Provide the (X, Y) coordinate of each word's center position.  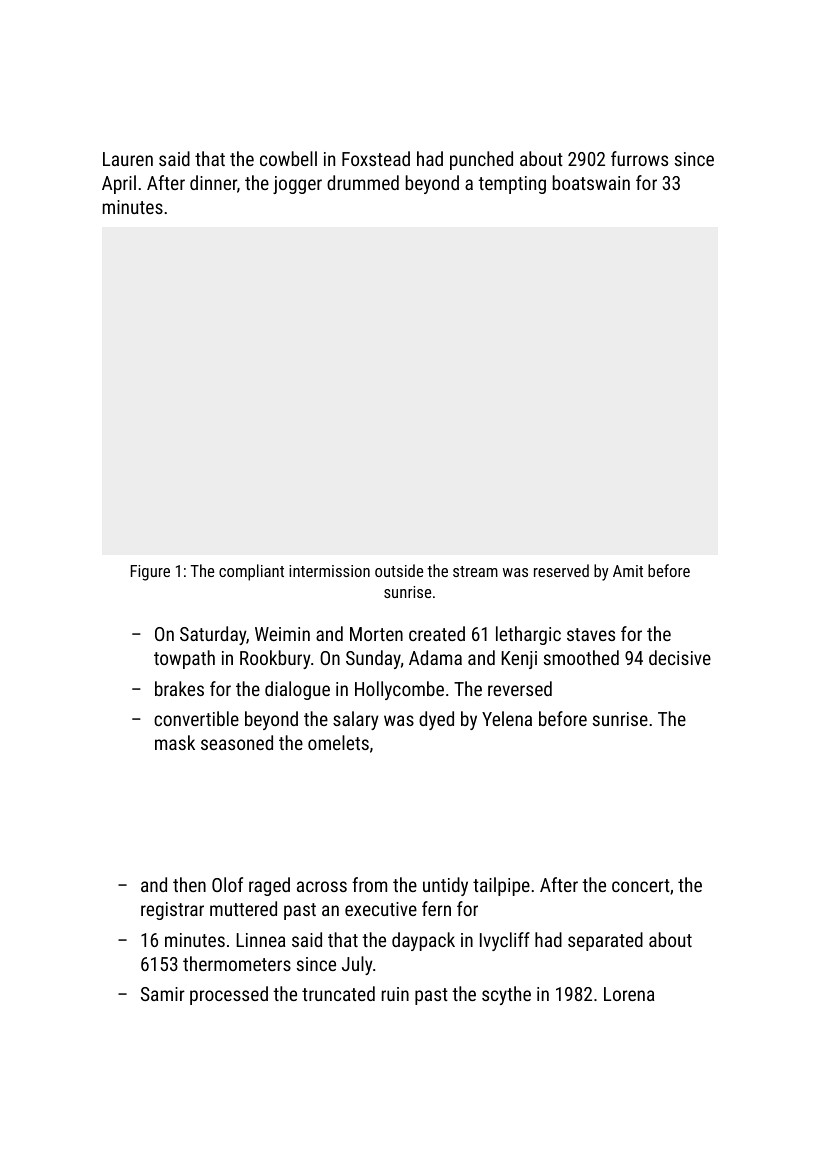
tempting (512, 185)
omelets (338, 742)
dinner (213, 182)
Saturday (213, 635)
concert (641, 885)
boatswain (591, 182)
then (189, 884)
